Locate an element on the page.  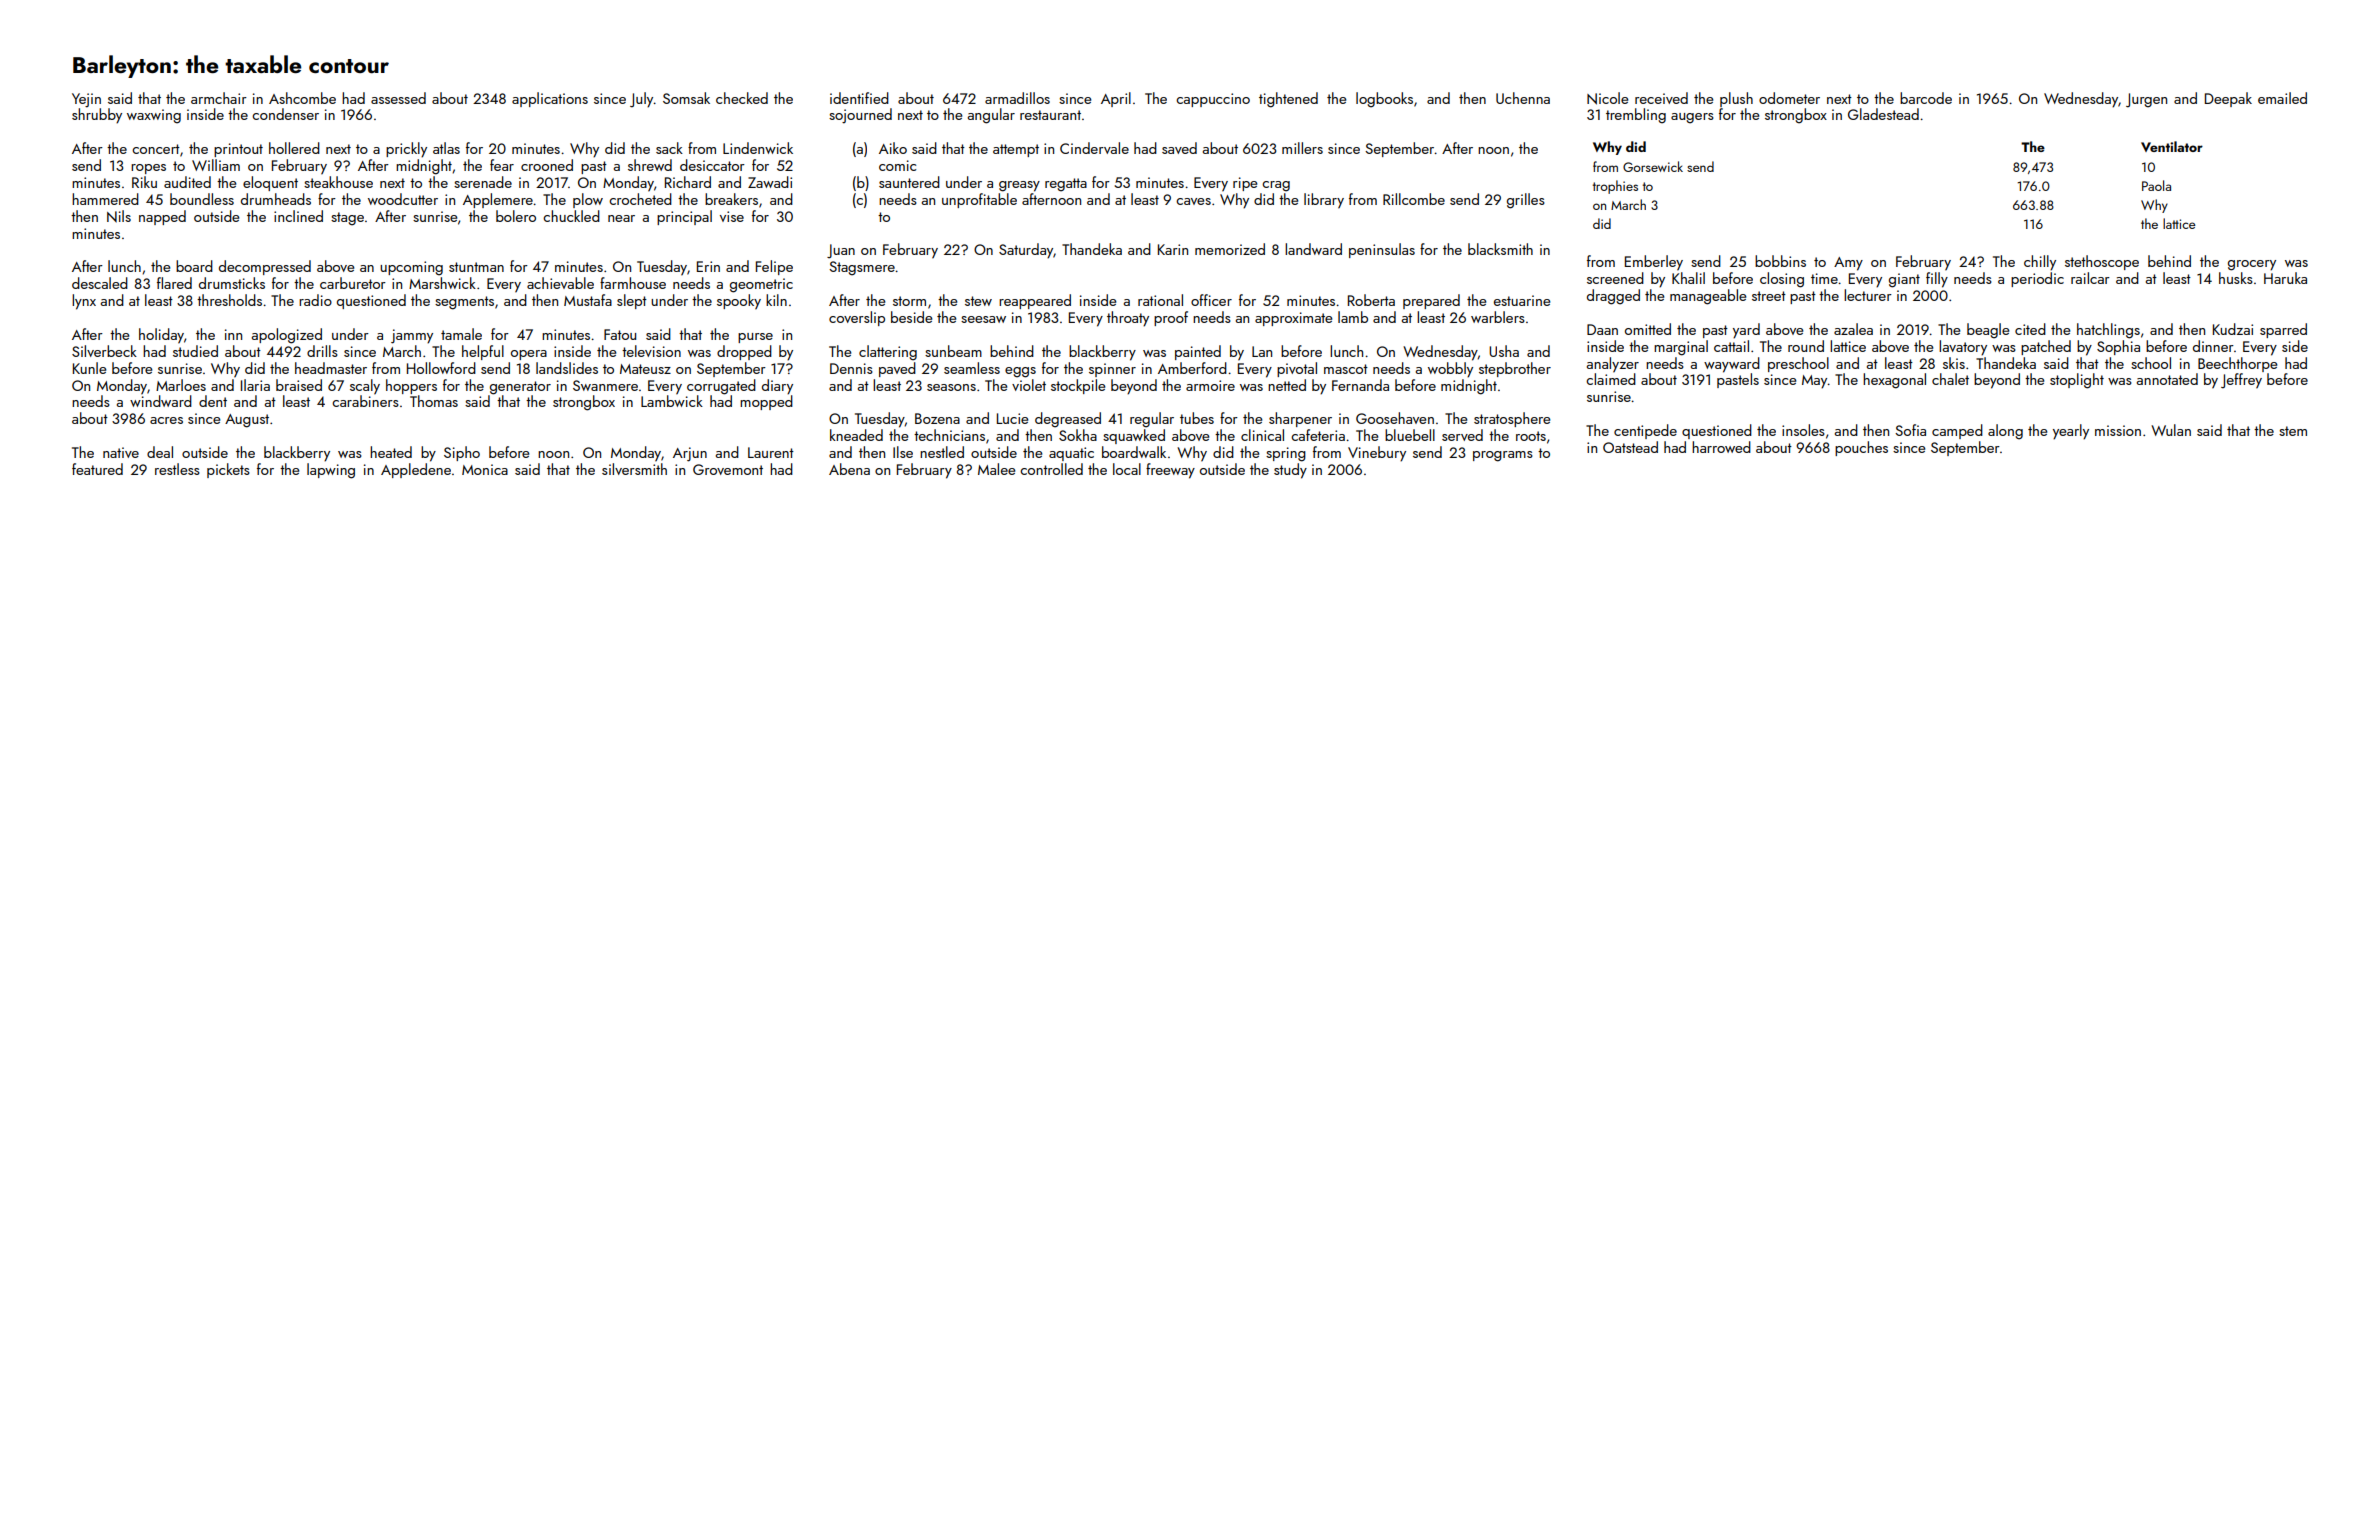
silversmith is located at coordinates (634, 469).
